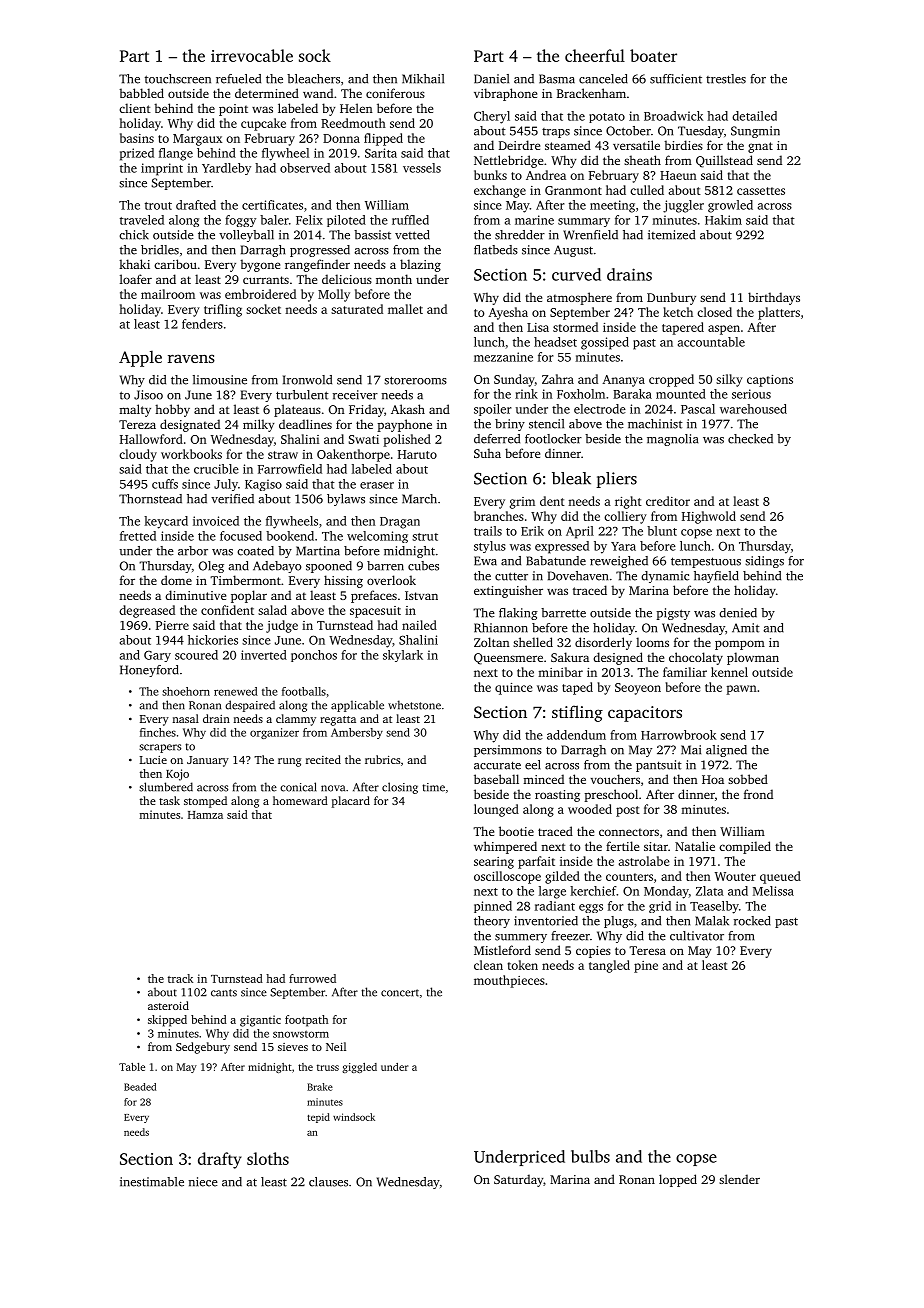 The width and height of the image is (924, 1308). What do you see at coordinates (514, 689) in the image?
I see `quince` at bounding box center [514, 689].
